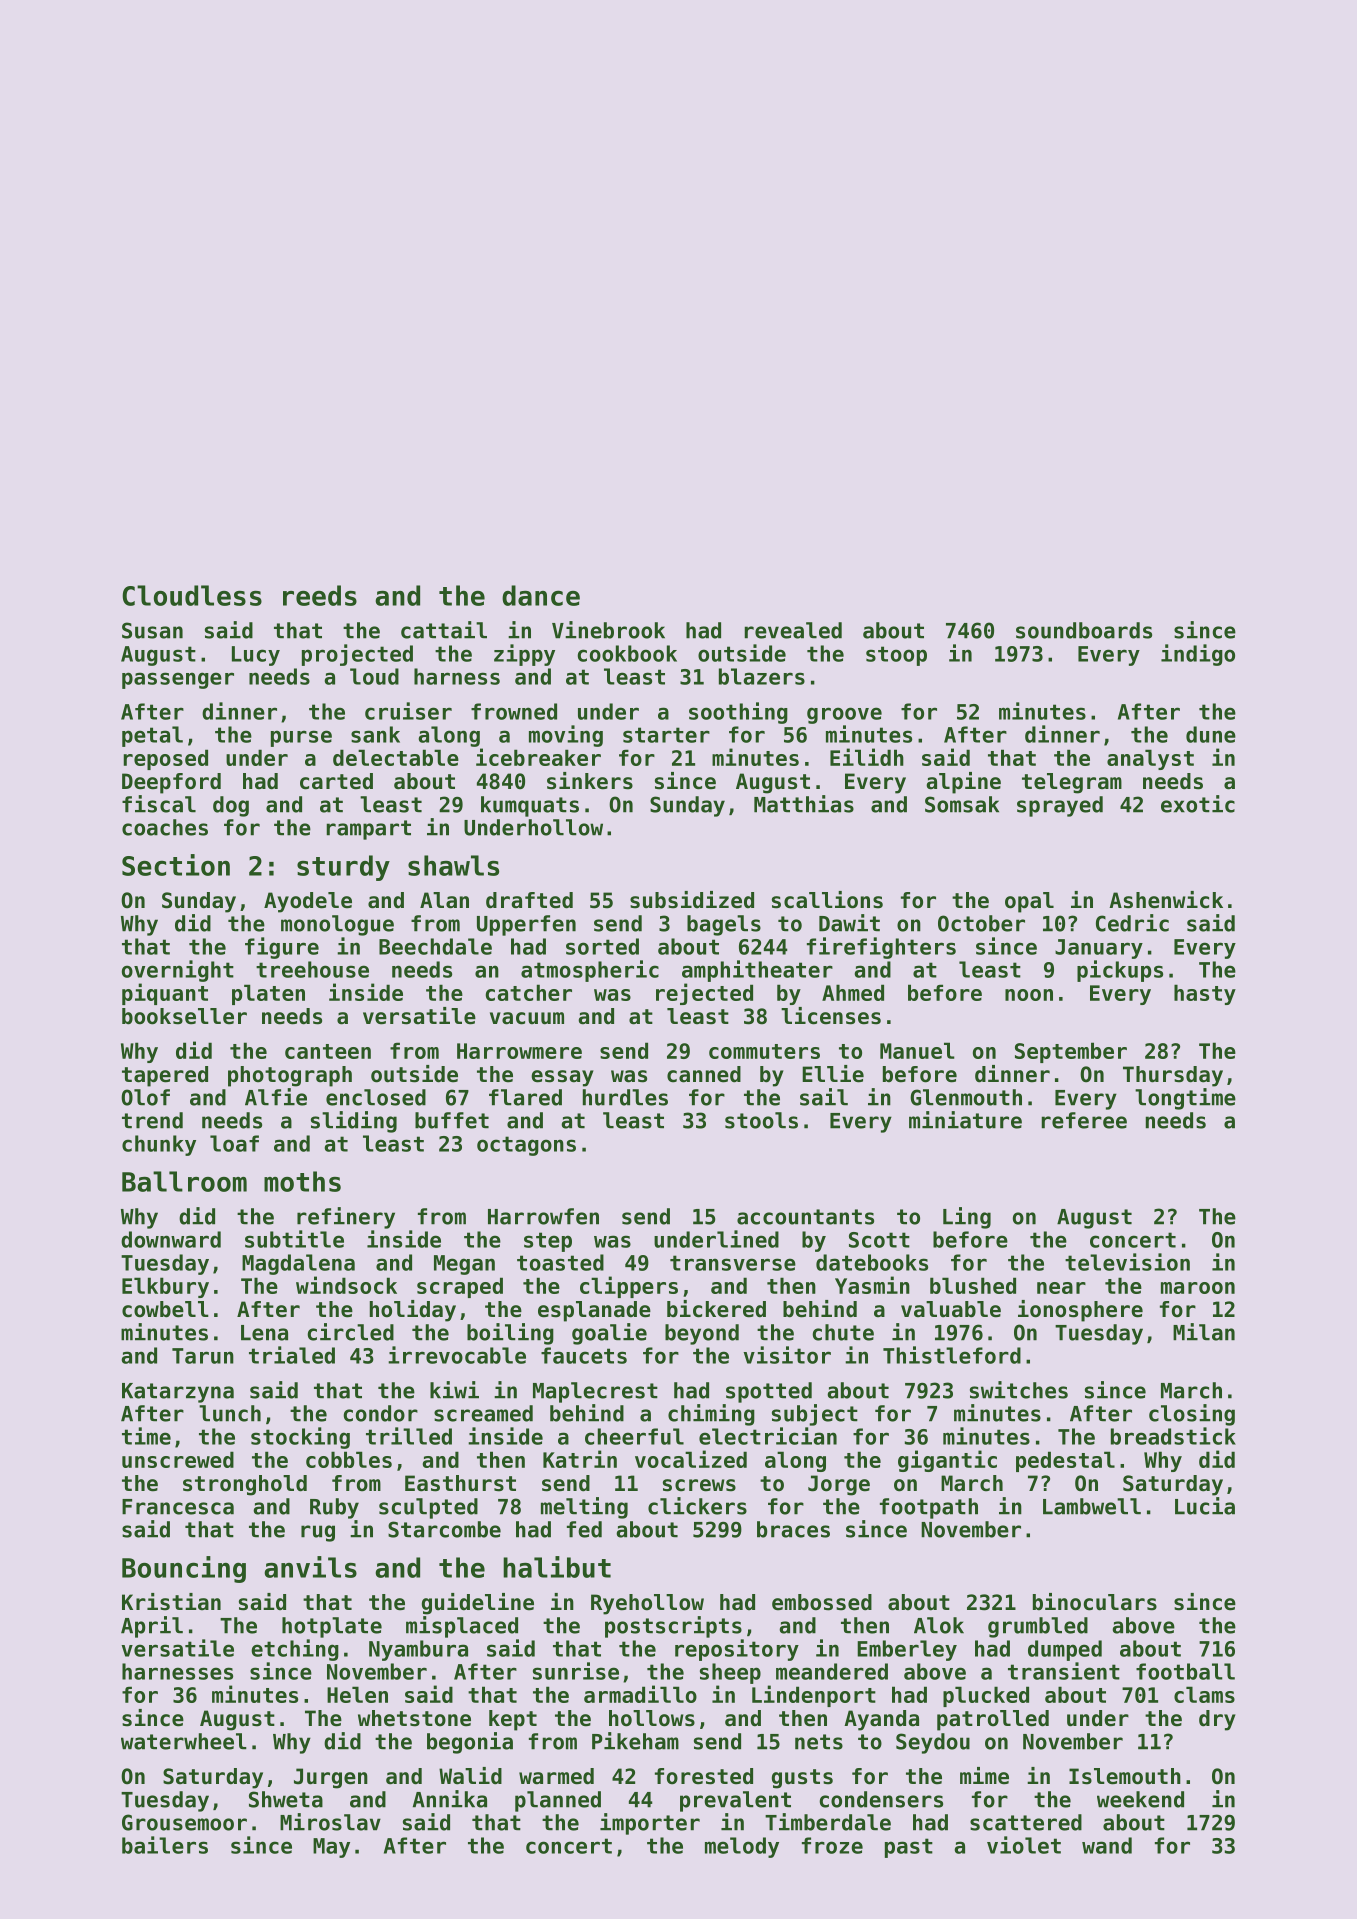 This document has height=1919, width=1357. Describe the element at coordinates (308, 902) in the document. I see `Ayodele` at that location.
